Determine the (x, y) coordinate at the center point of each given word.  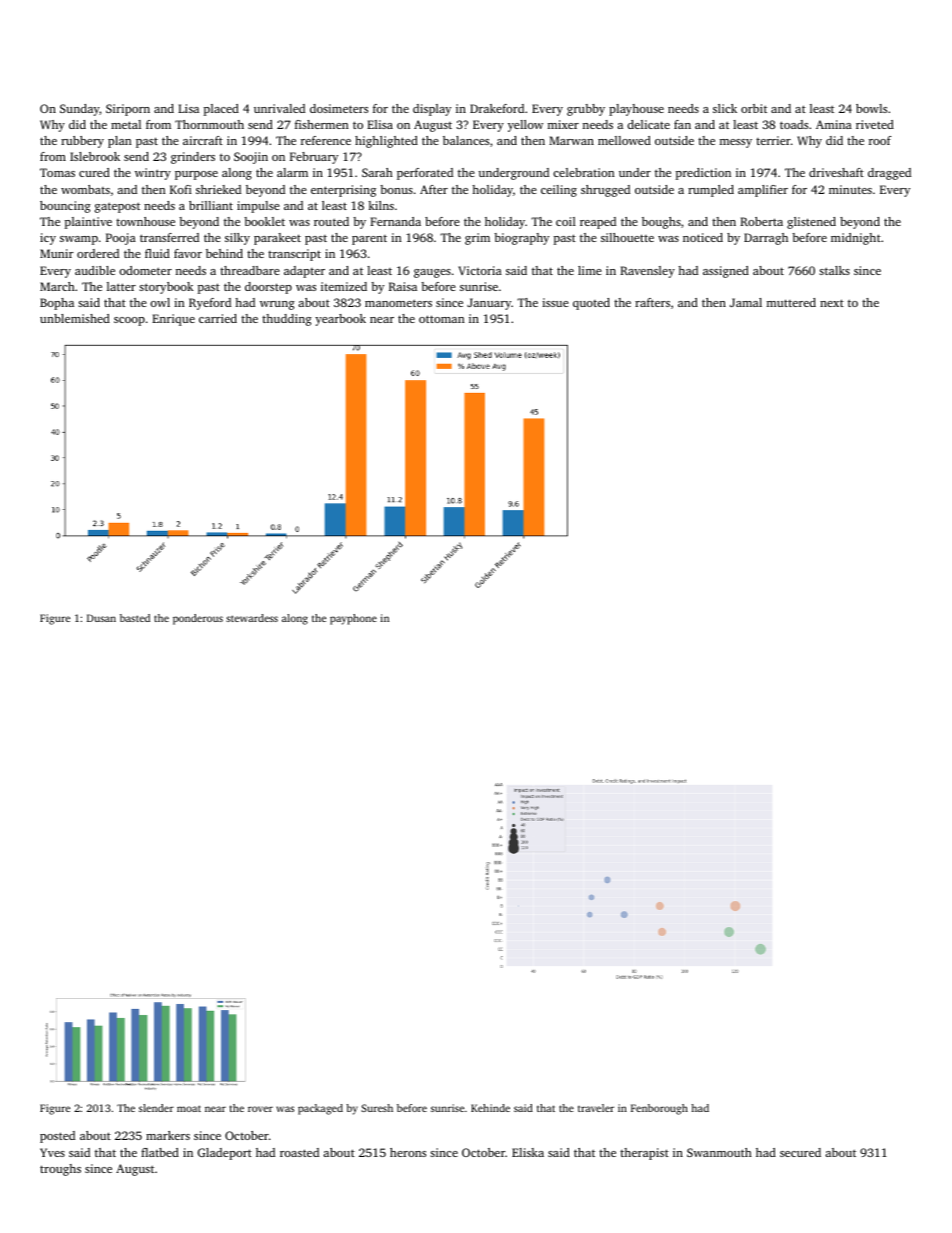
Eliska (528, 1152)
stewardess (252, 618)
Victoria (480, 270)
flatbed (160, 1152)
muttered (791, 302)
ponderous (198, 619)
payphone (353, 619)
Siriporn (128, 110)
